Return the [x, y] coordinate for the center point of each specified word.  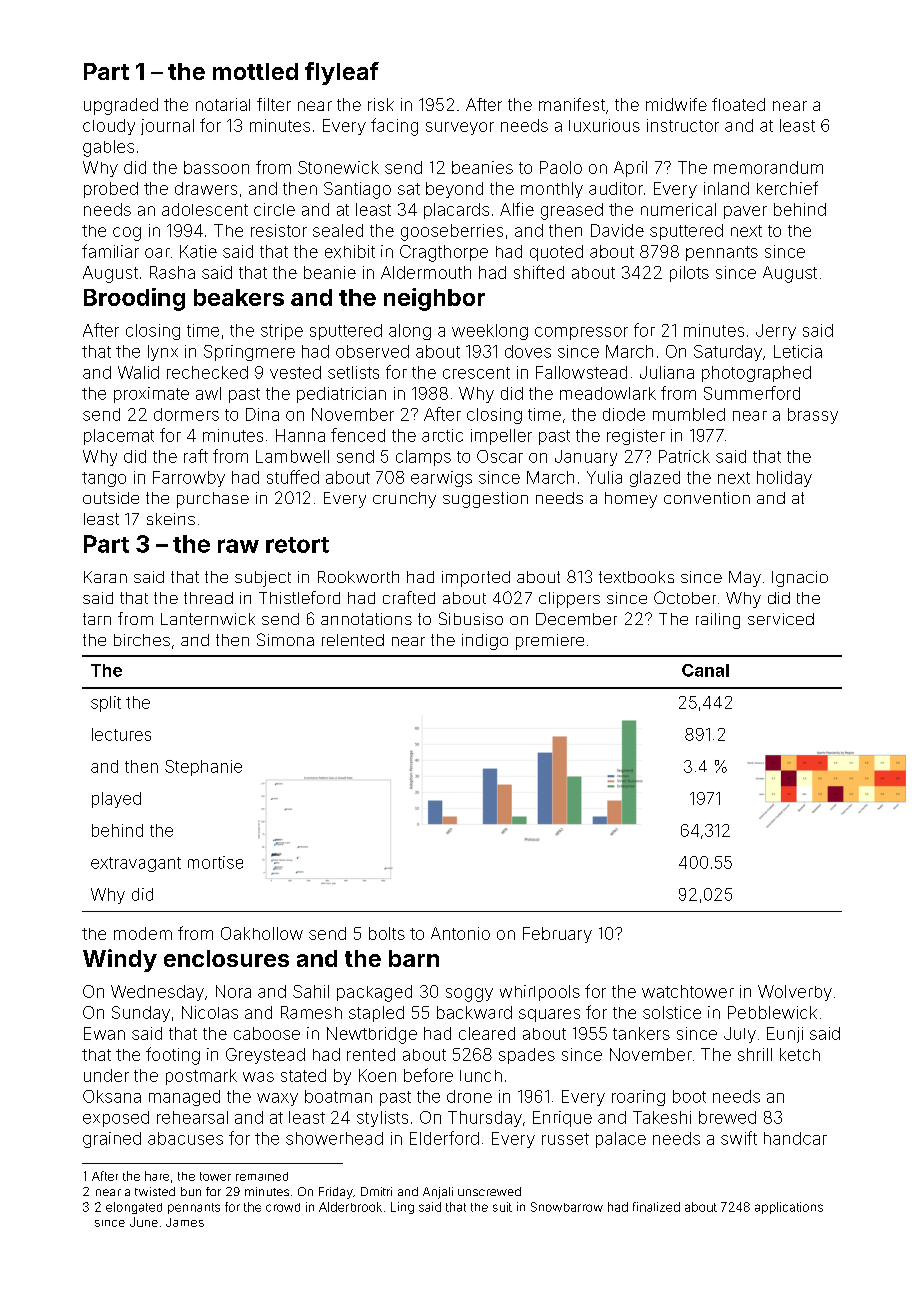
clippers [569, 600]
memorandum [768, 167]
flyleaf [342, 73]
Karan [105, 577]
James [185, 1222]
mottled [255, 71]
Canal [705, 670]
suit [502, 1207]
